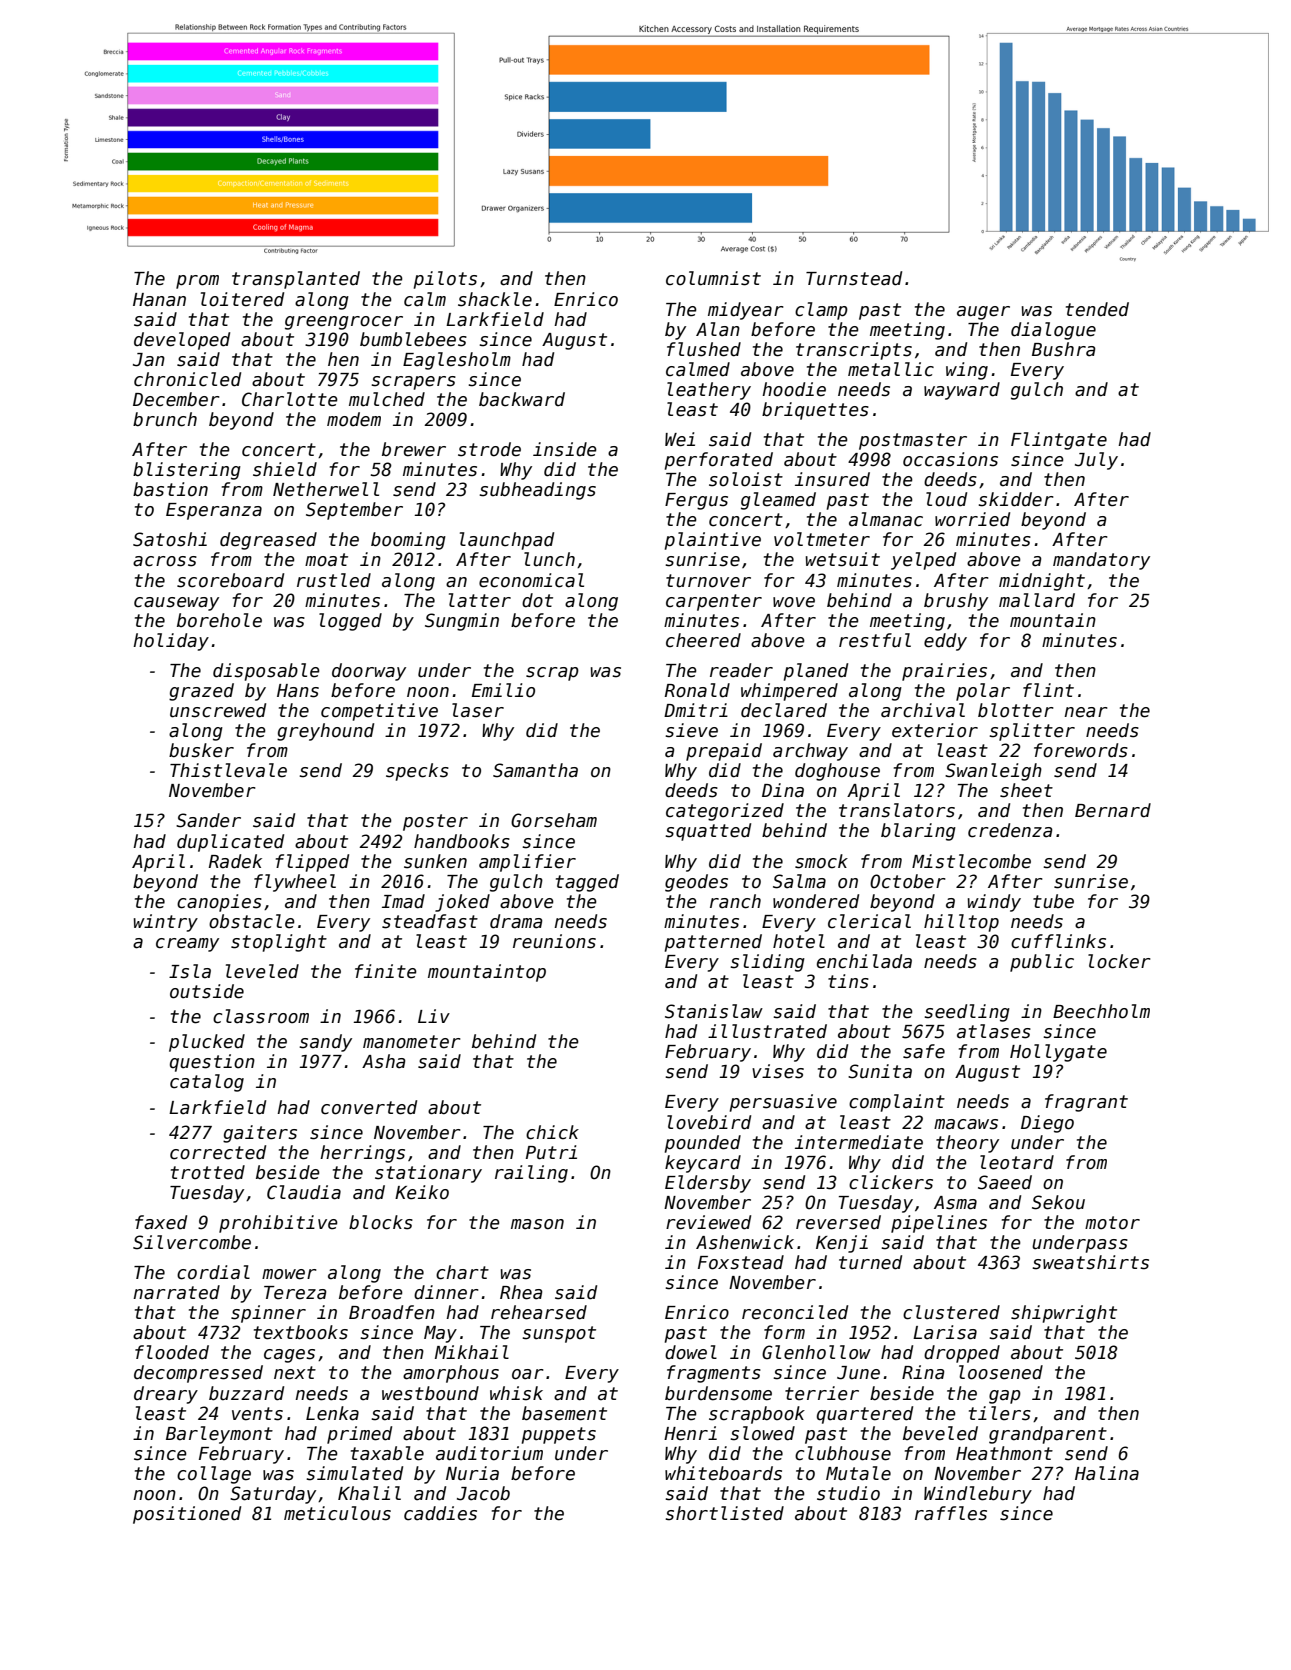 The image size is (1291, 1670). Describe the element at coordinates (1086, 712) in the document. I see `near` at that location.
